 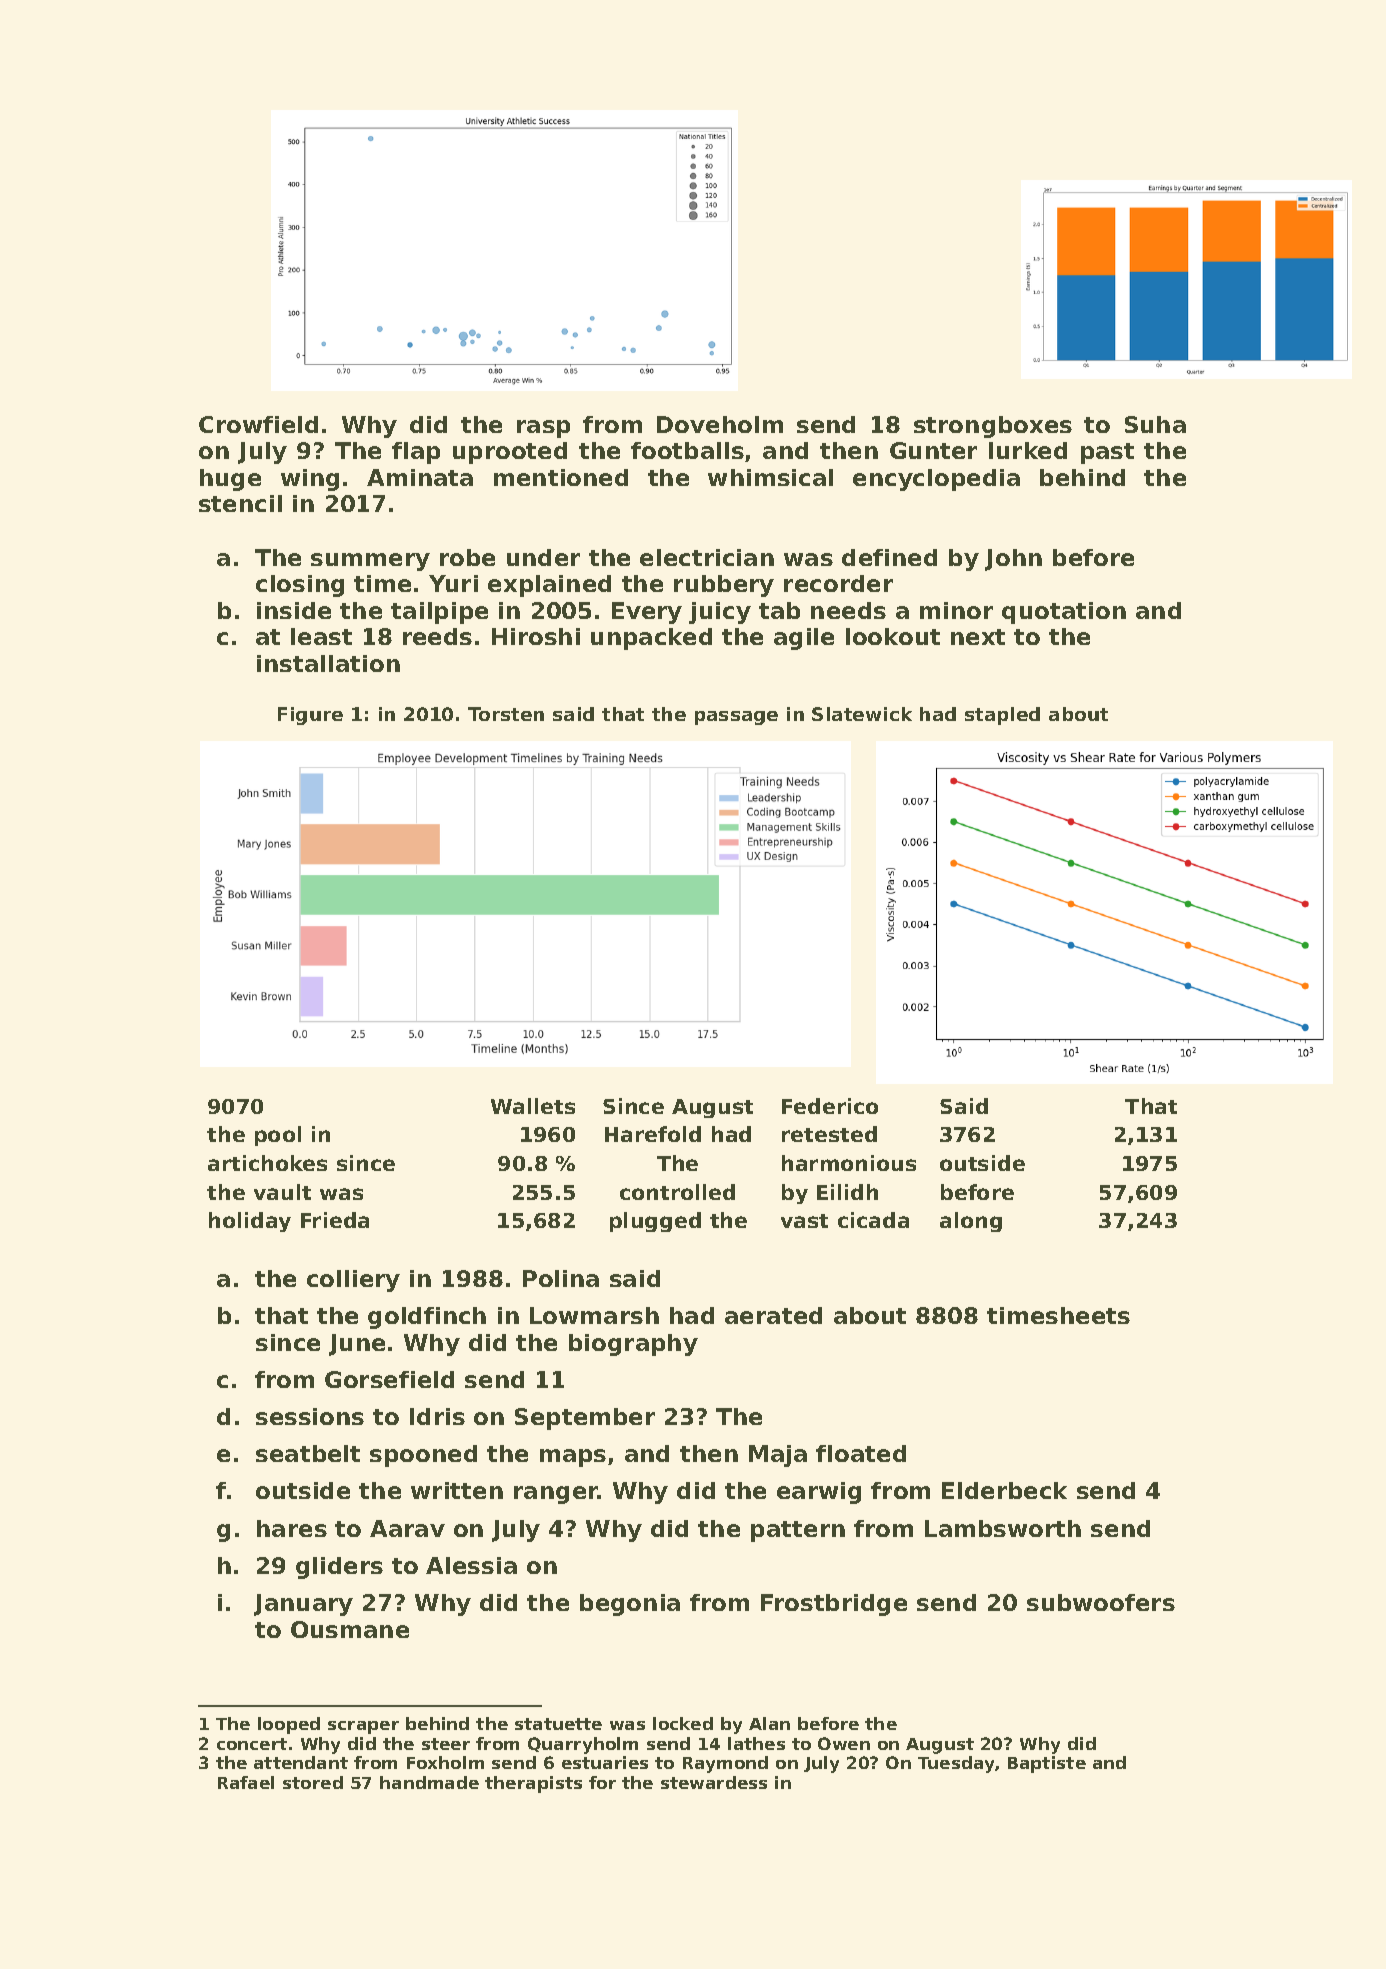 I want to click on stapled, so click(x=1002, y=716).
